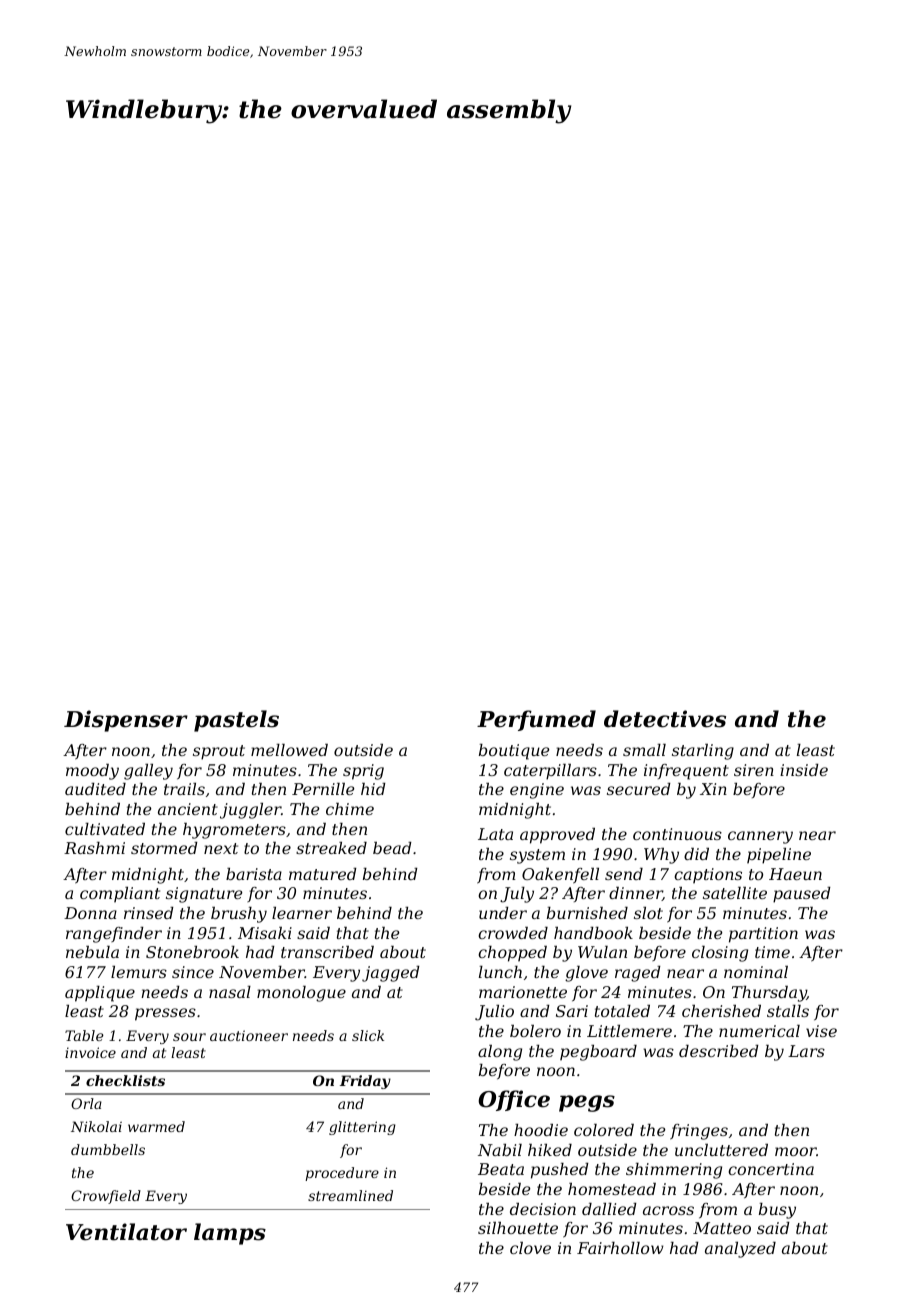  Describe the element at coordinates (96, 1126) in the screenshot. I see `Nikolai` at that location.
